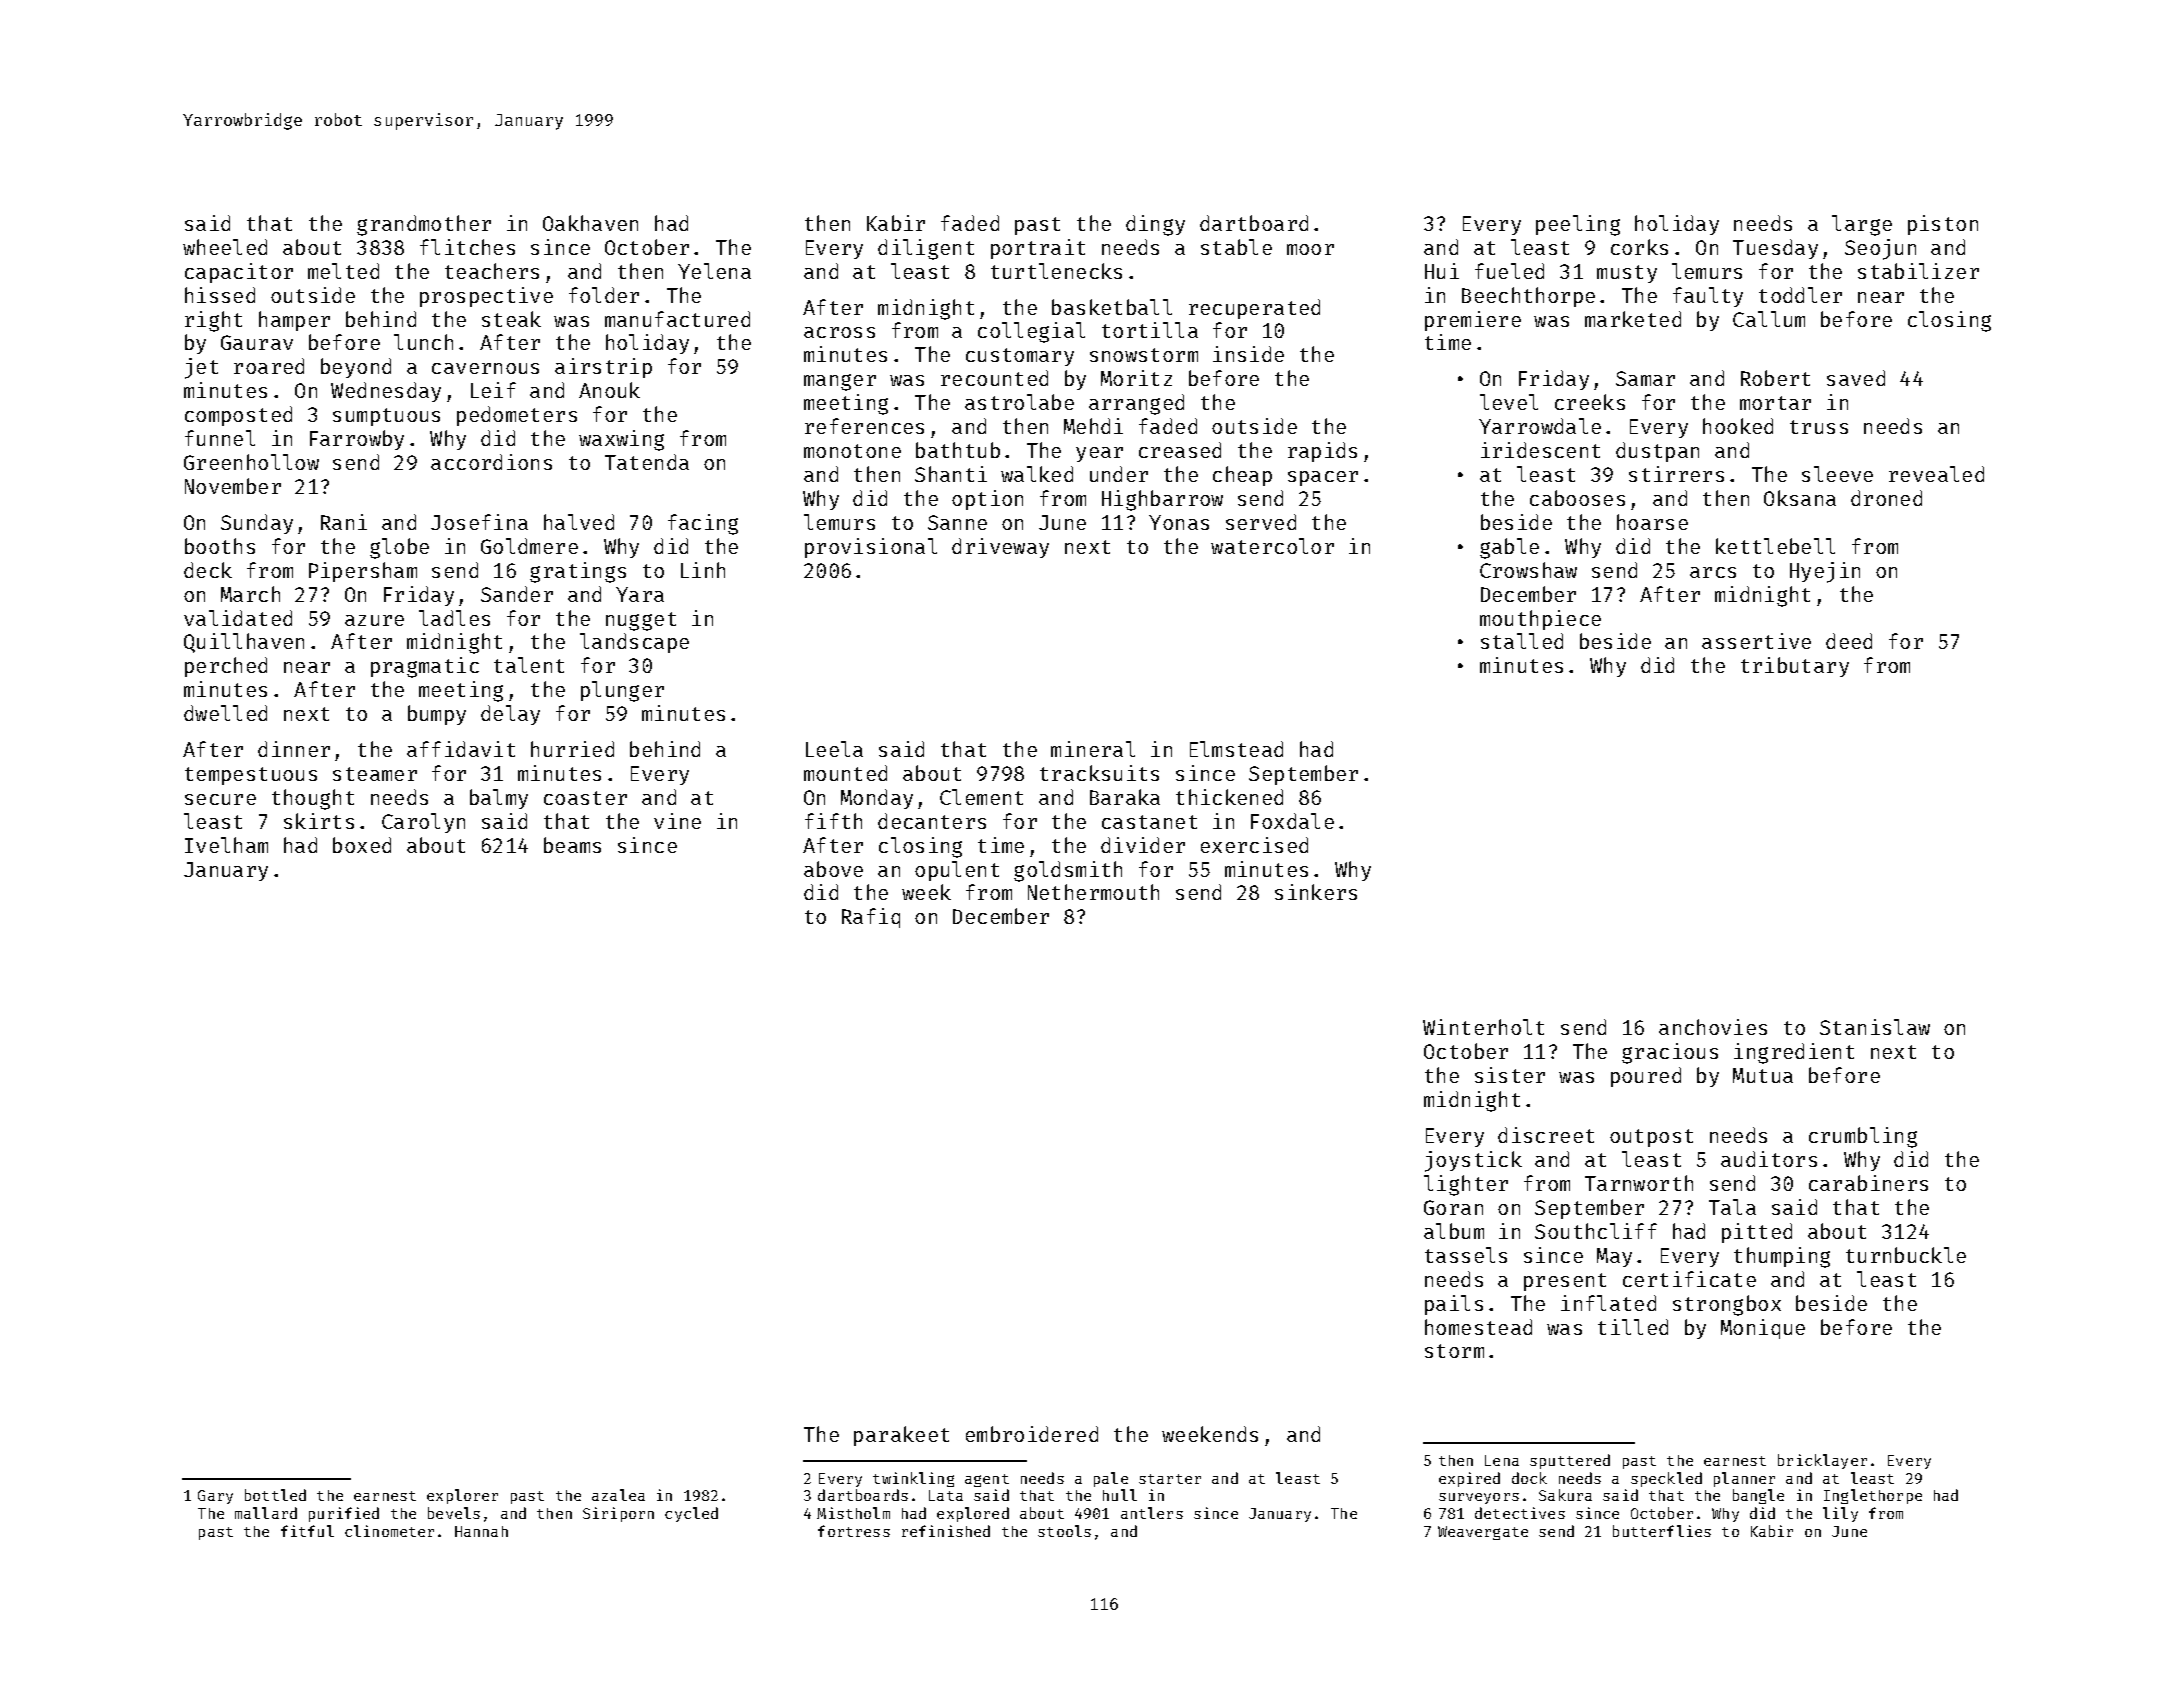 This document has width=2178, height=1683. Describe the element at coordinates (1868, 1183) in the document. I see `carabiners` at that location.
